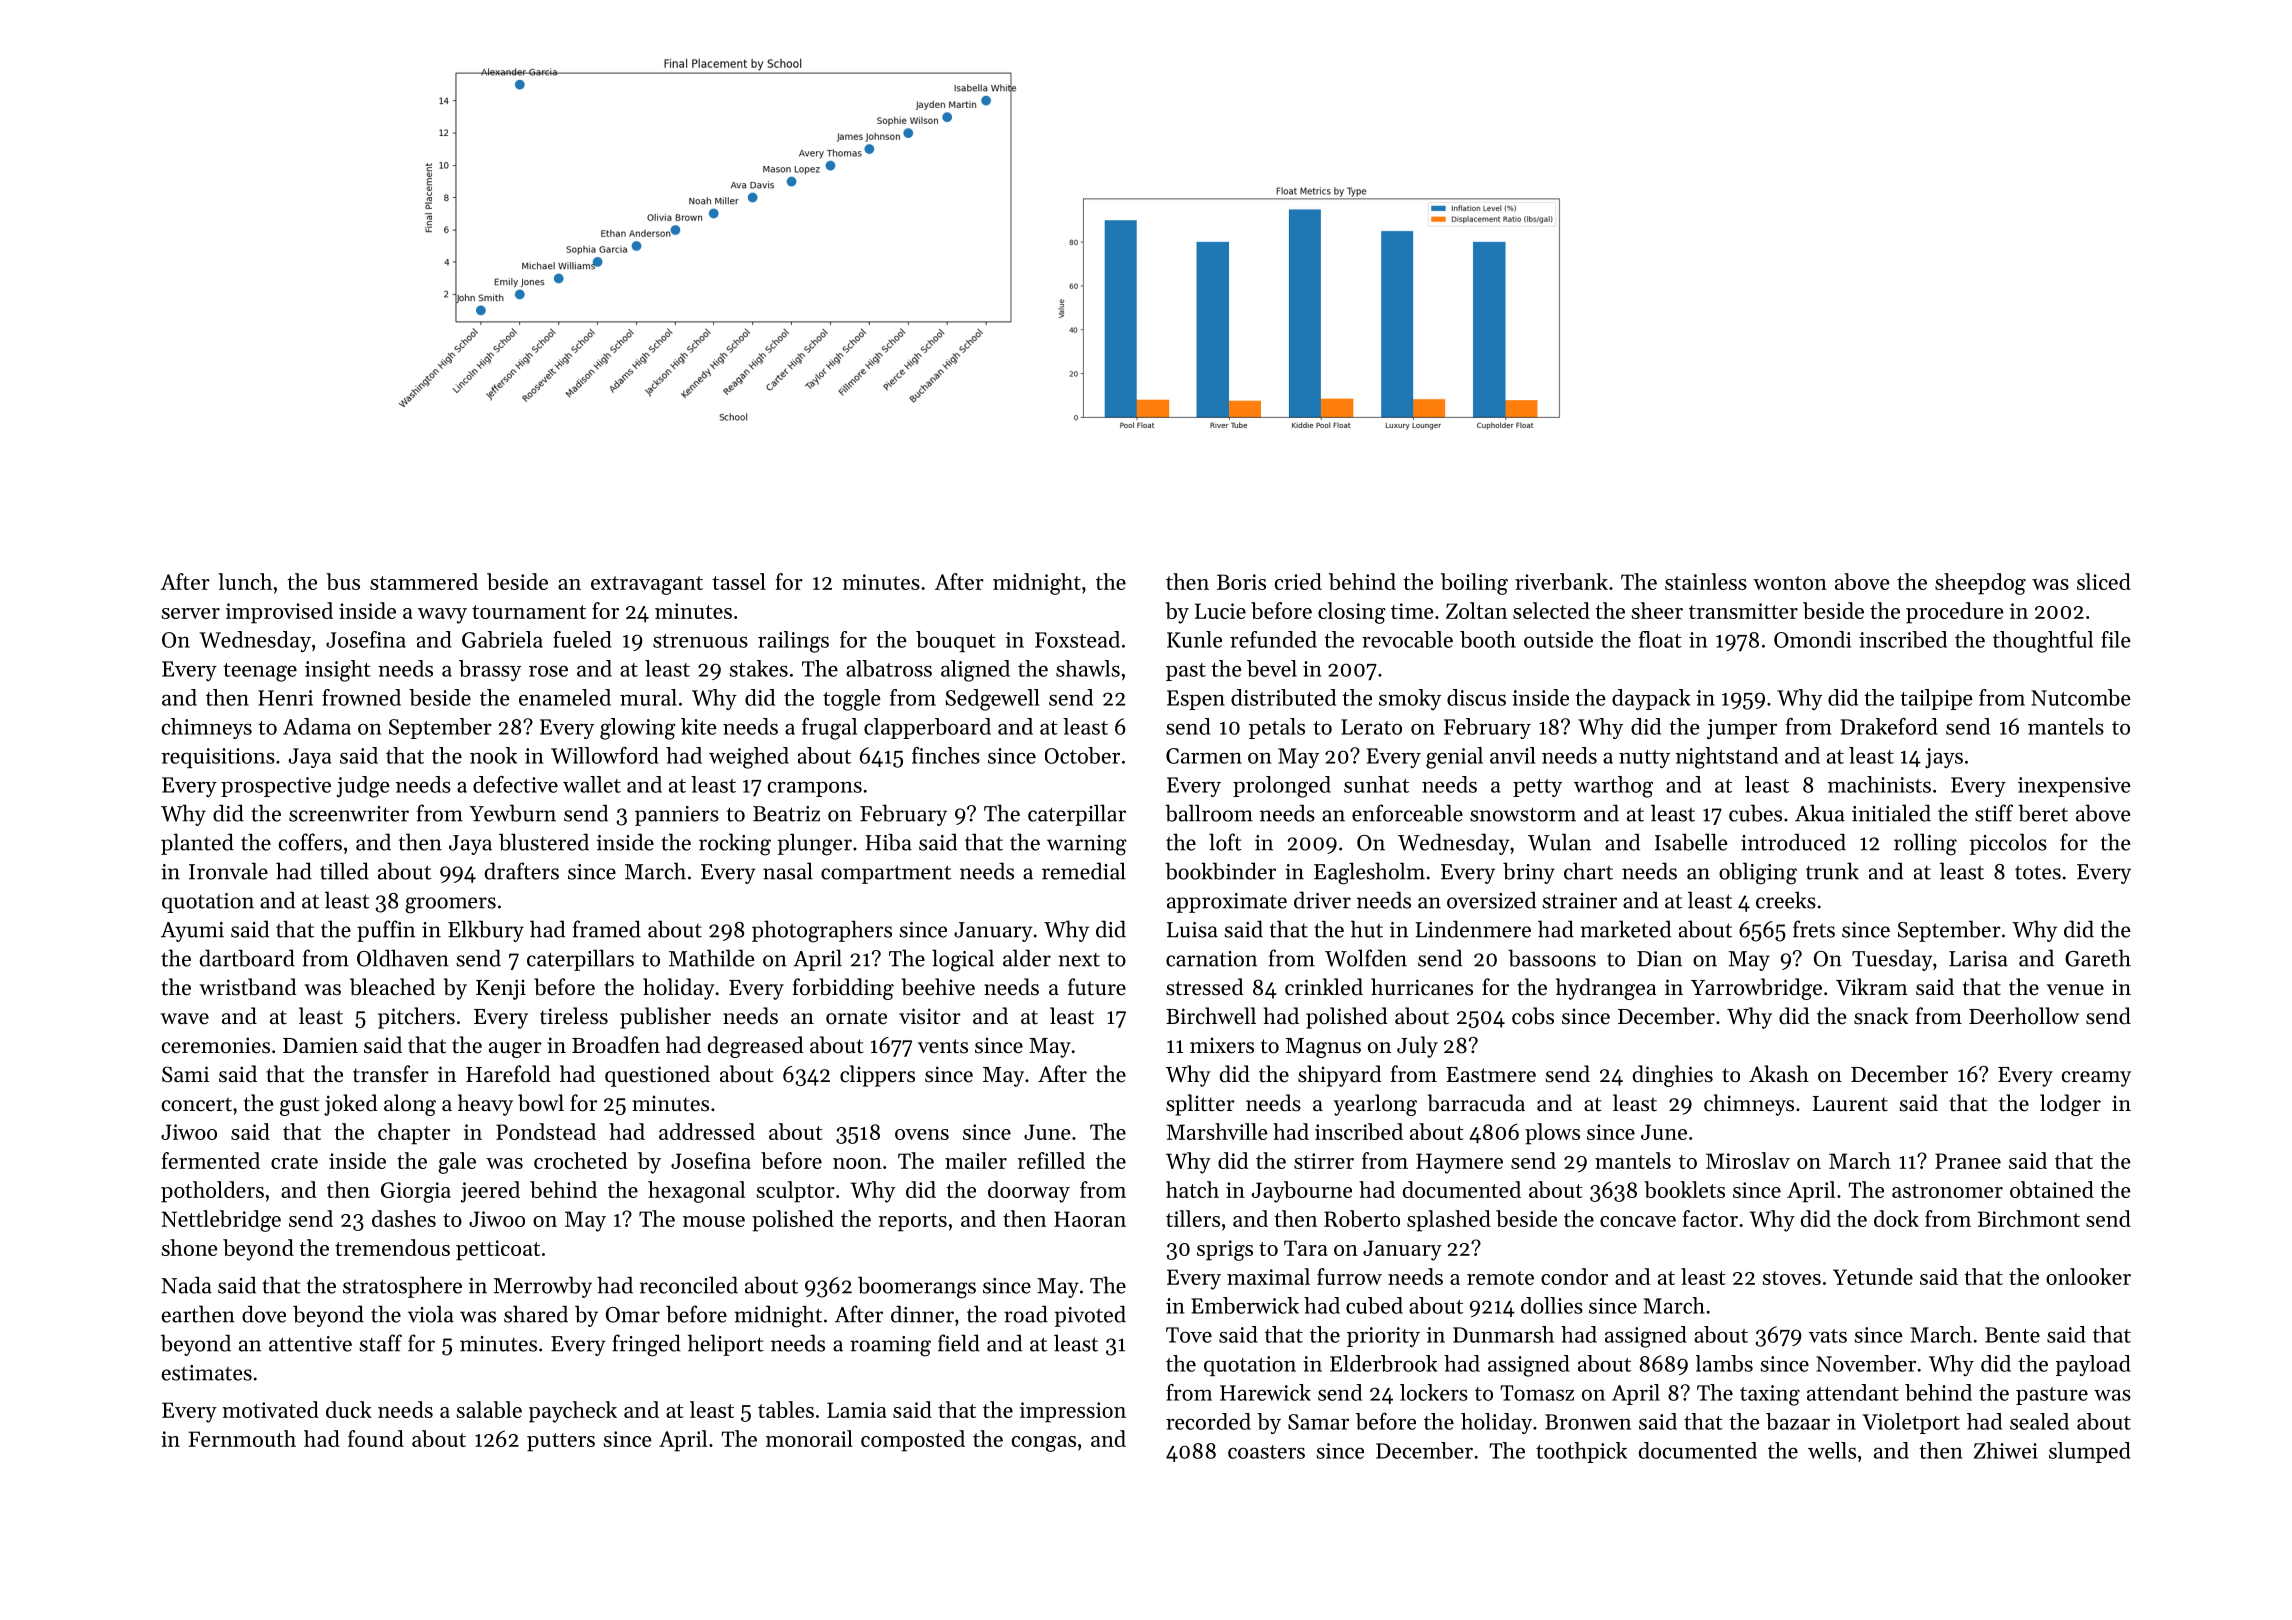 The width and height of the screenshot is (2292, 1620). I want to click on glowing, so click(638, 729).
